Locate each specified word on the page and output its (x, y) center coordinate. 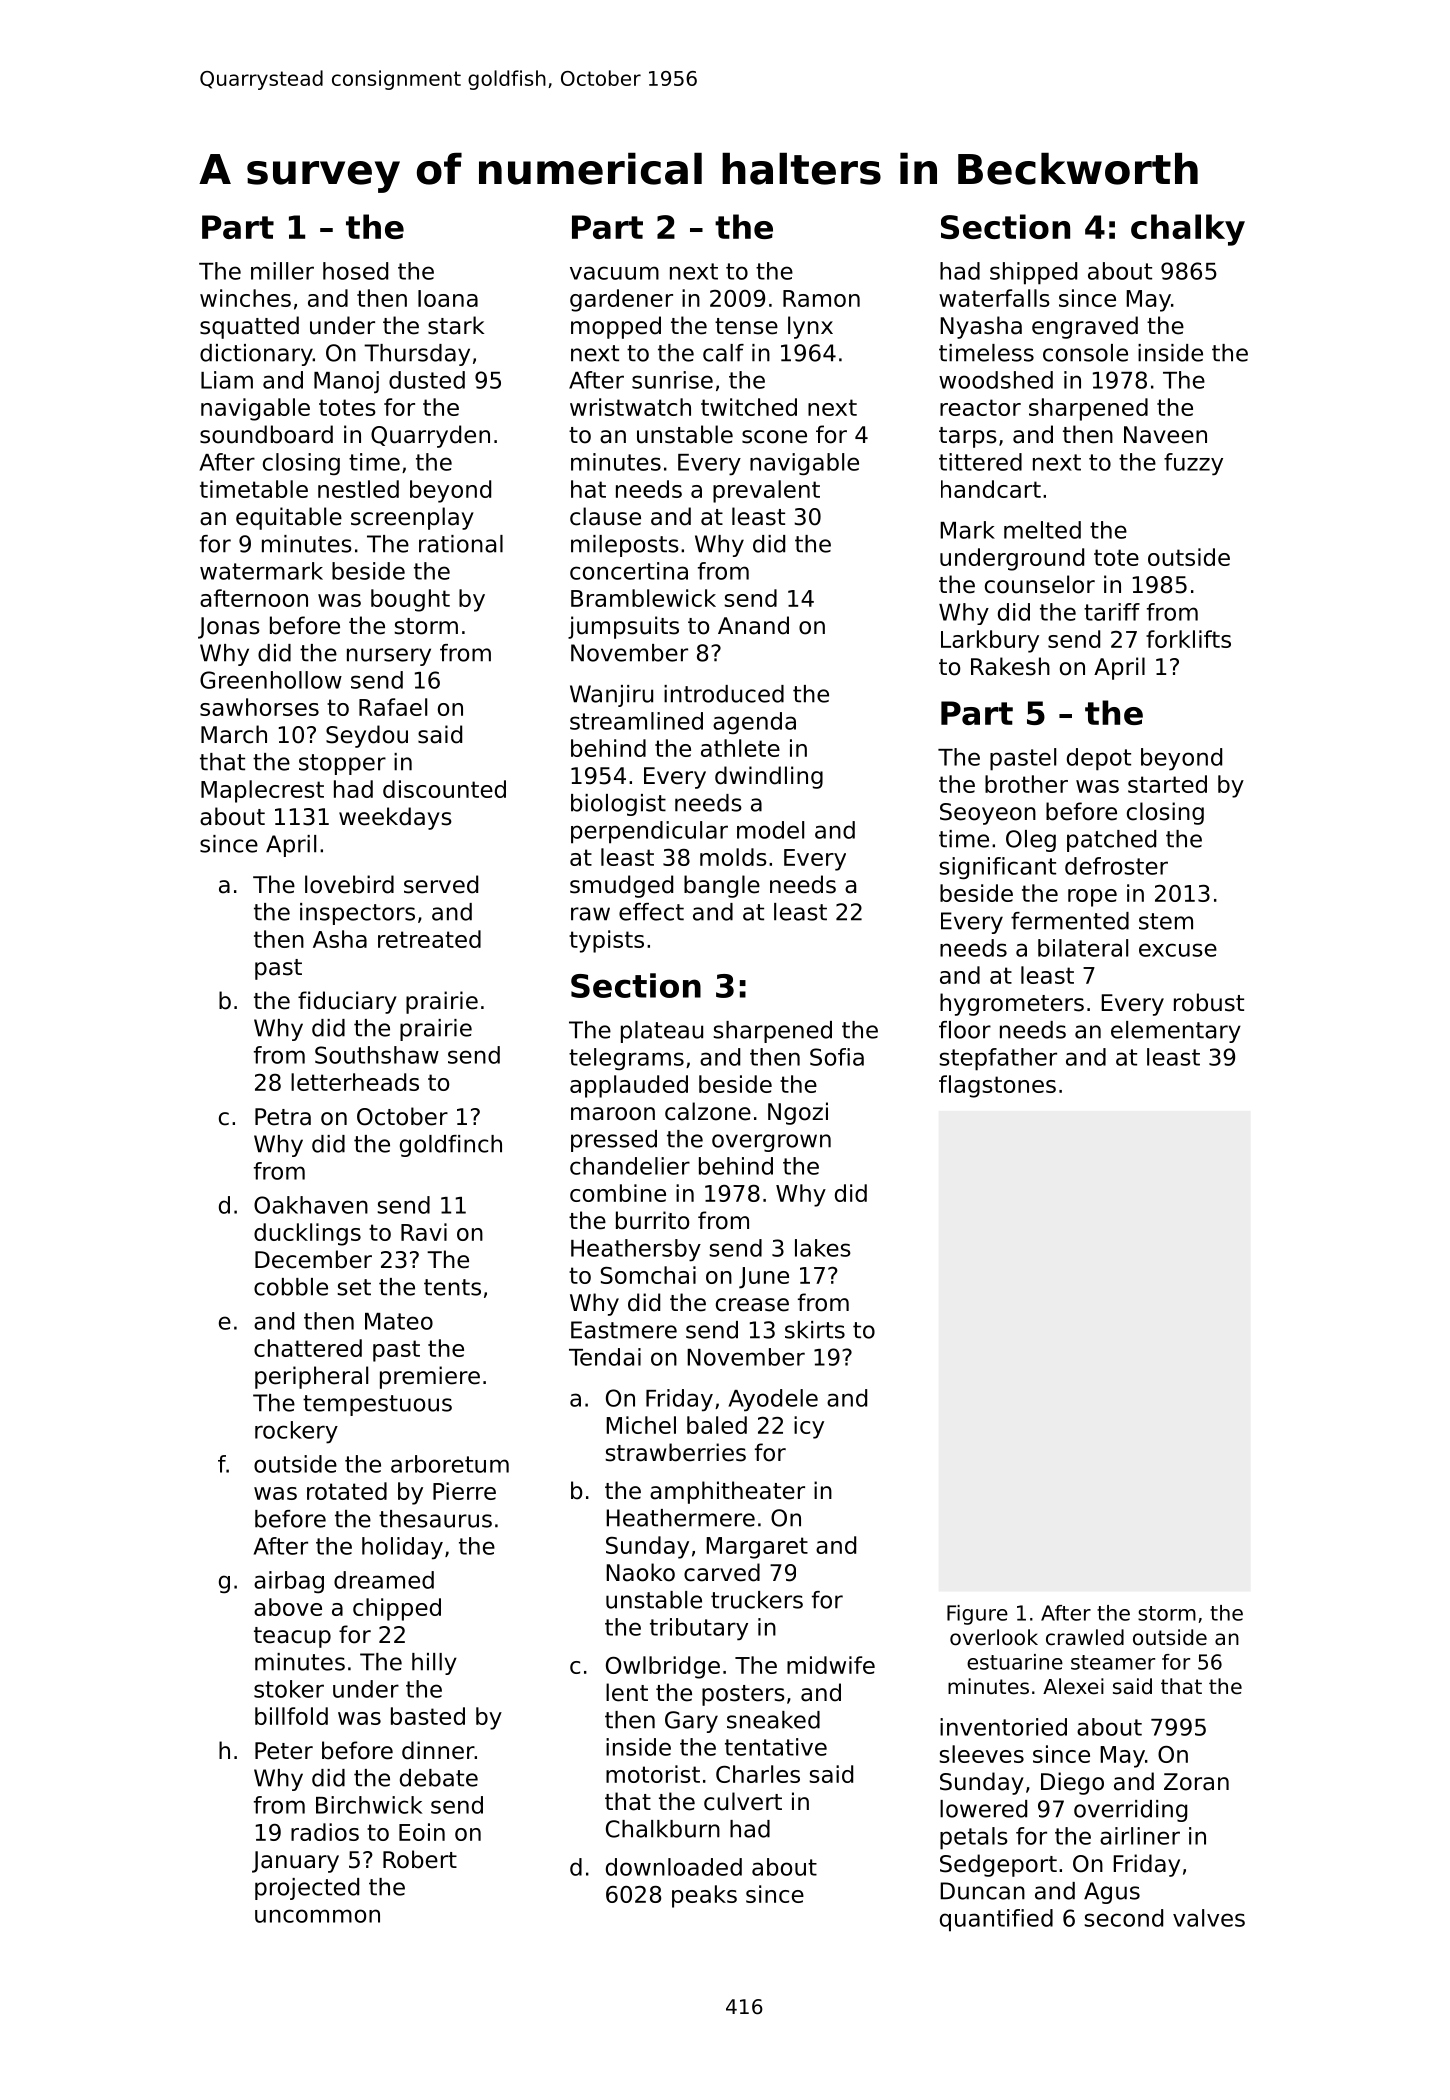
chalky (1188, 230)
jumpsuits (623, 627)
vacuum (614, 273)
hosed (355, 271)
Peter (284, 1751)
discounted (444, 789)
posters (743, 1695)
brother (1026, 784)
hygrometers (1012, 1004)
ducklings (307, 1234)
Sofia (837, 1057)
